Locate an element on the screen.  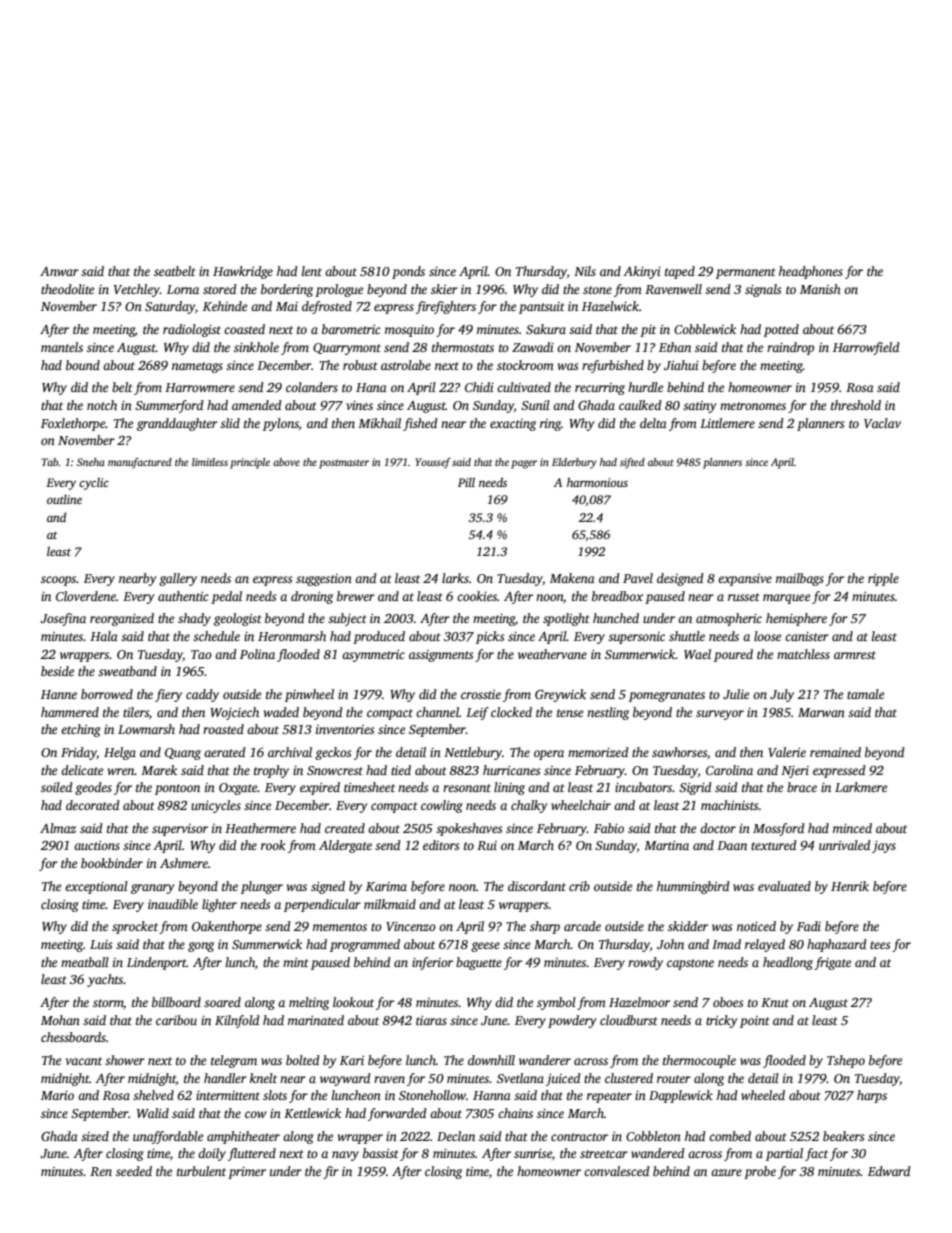
cyclic is located at coordinates (94, 483).
